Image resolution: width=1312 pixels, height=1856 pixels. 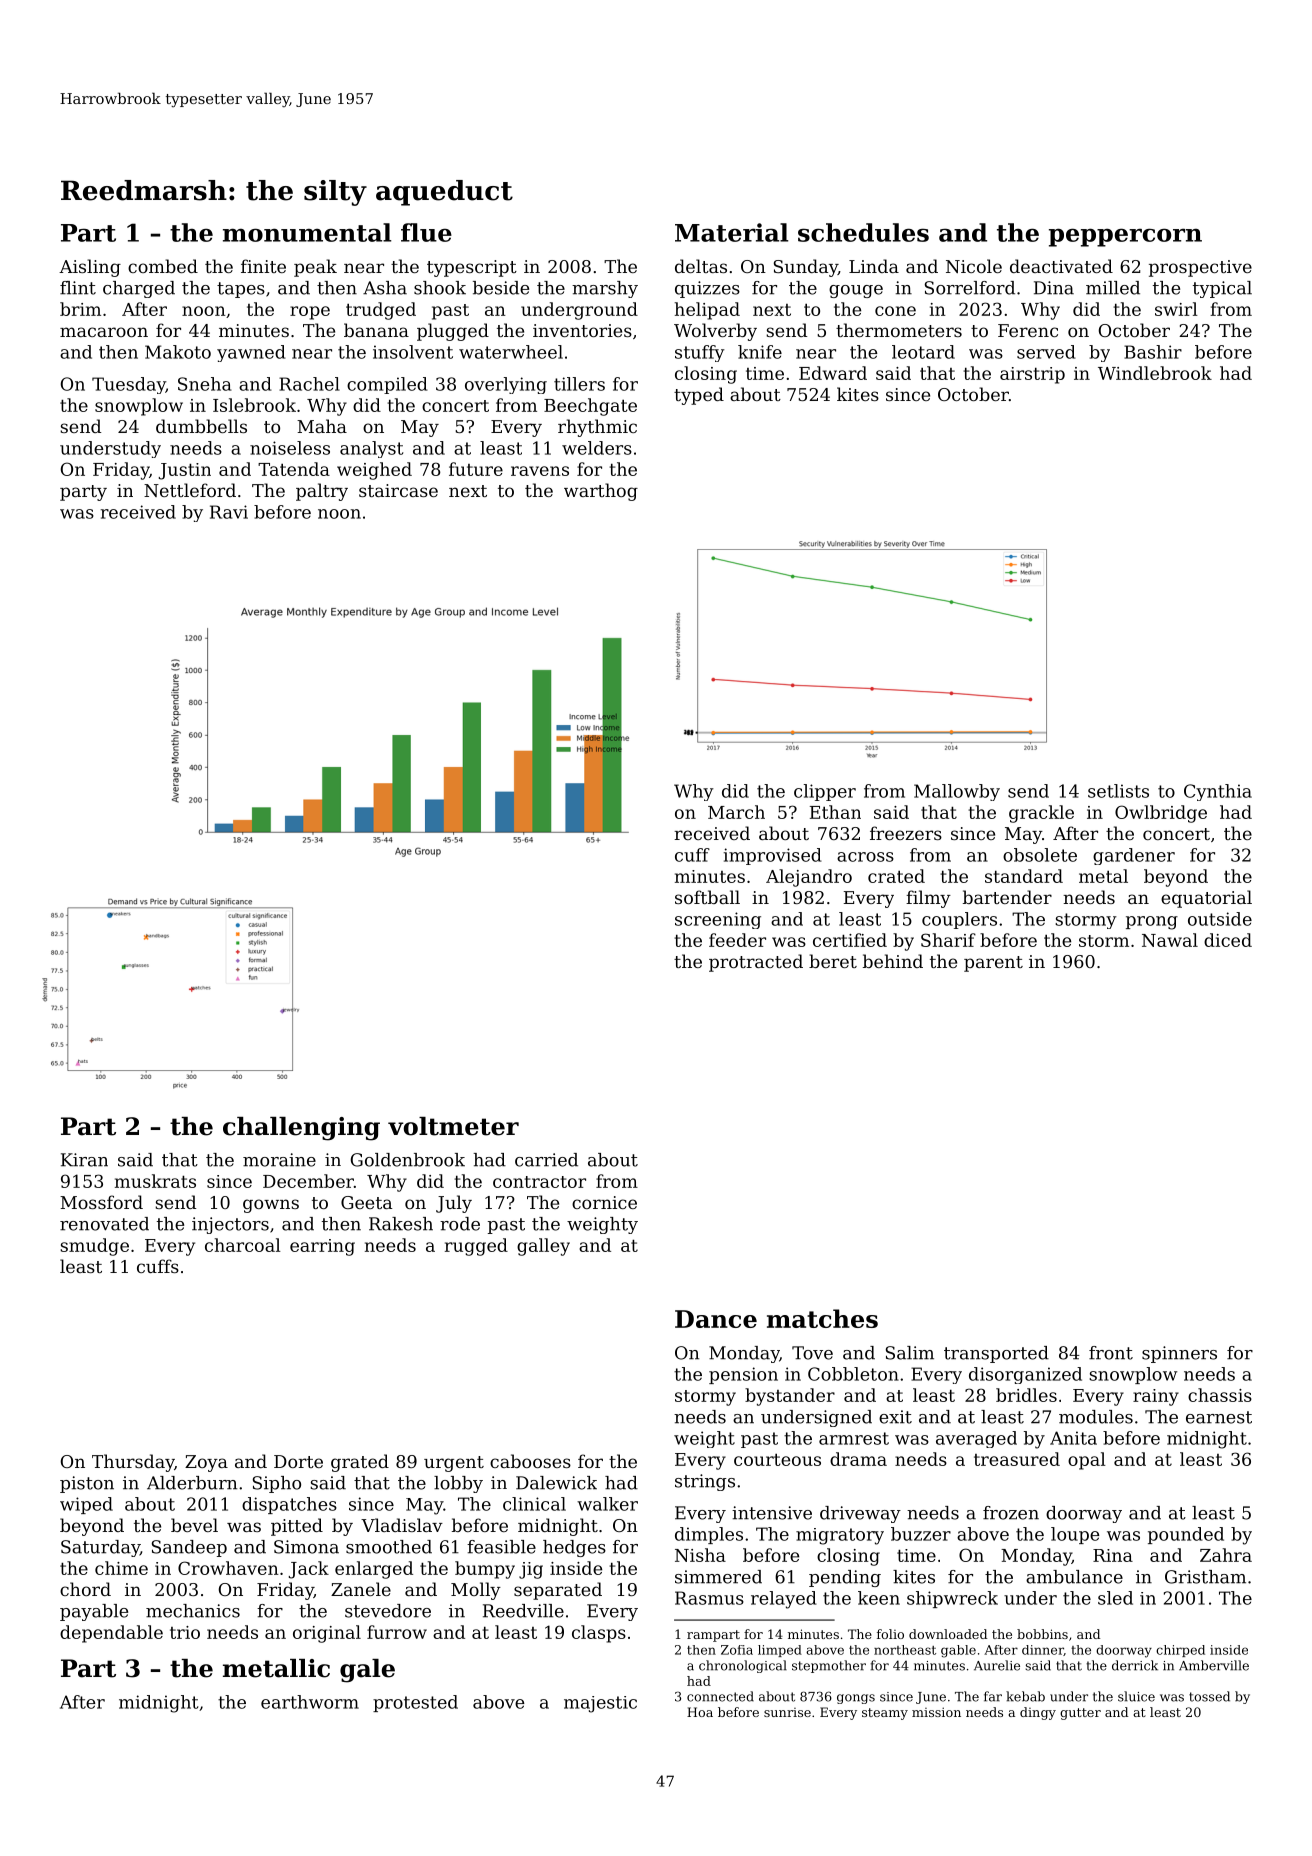 What do you see at coordinates (360, 1463) in the screenshot?
I see `grated` at bounding box center [360, 1463].
